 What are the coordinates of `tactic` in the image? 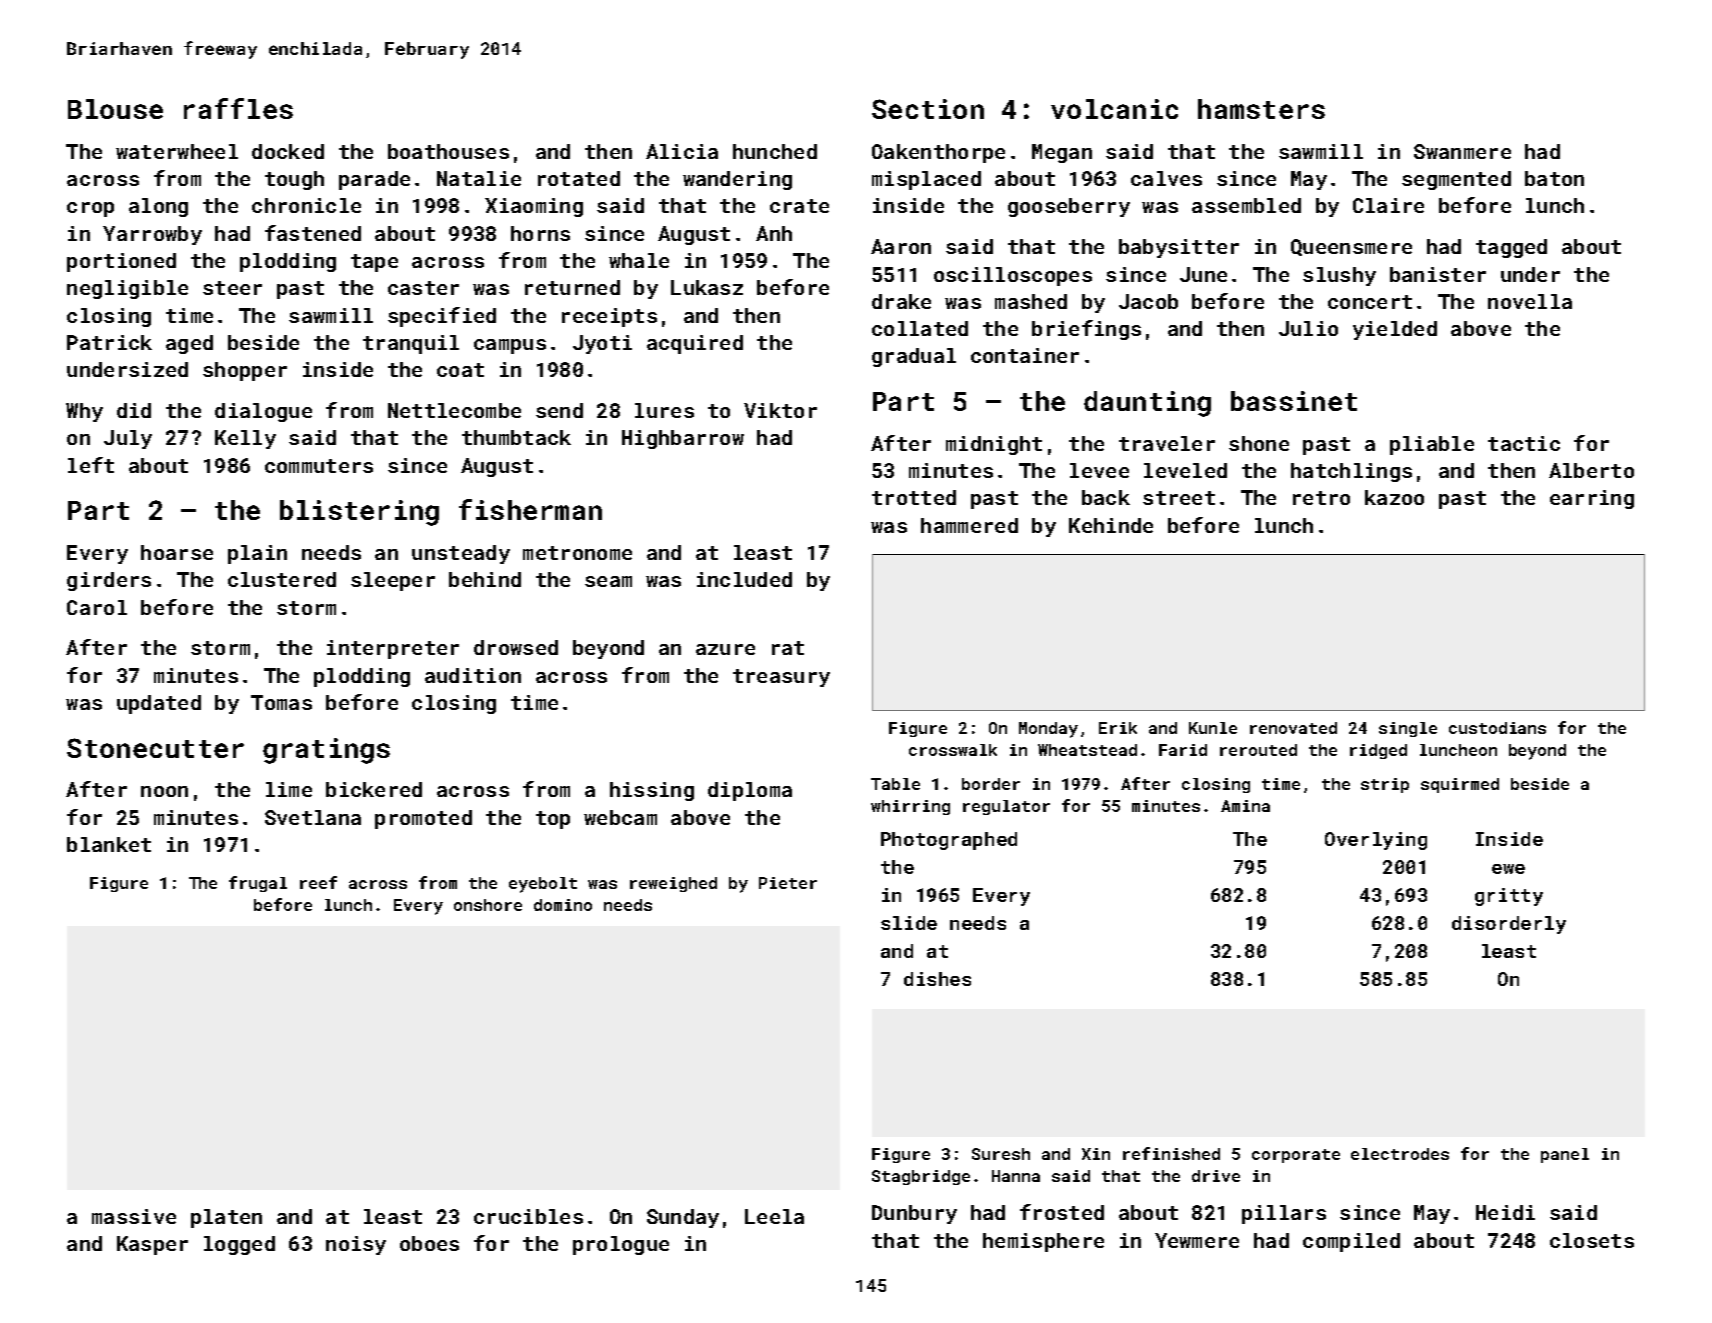 It's located at (1524, 443).
